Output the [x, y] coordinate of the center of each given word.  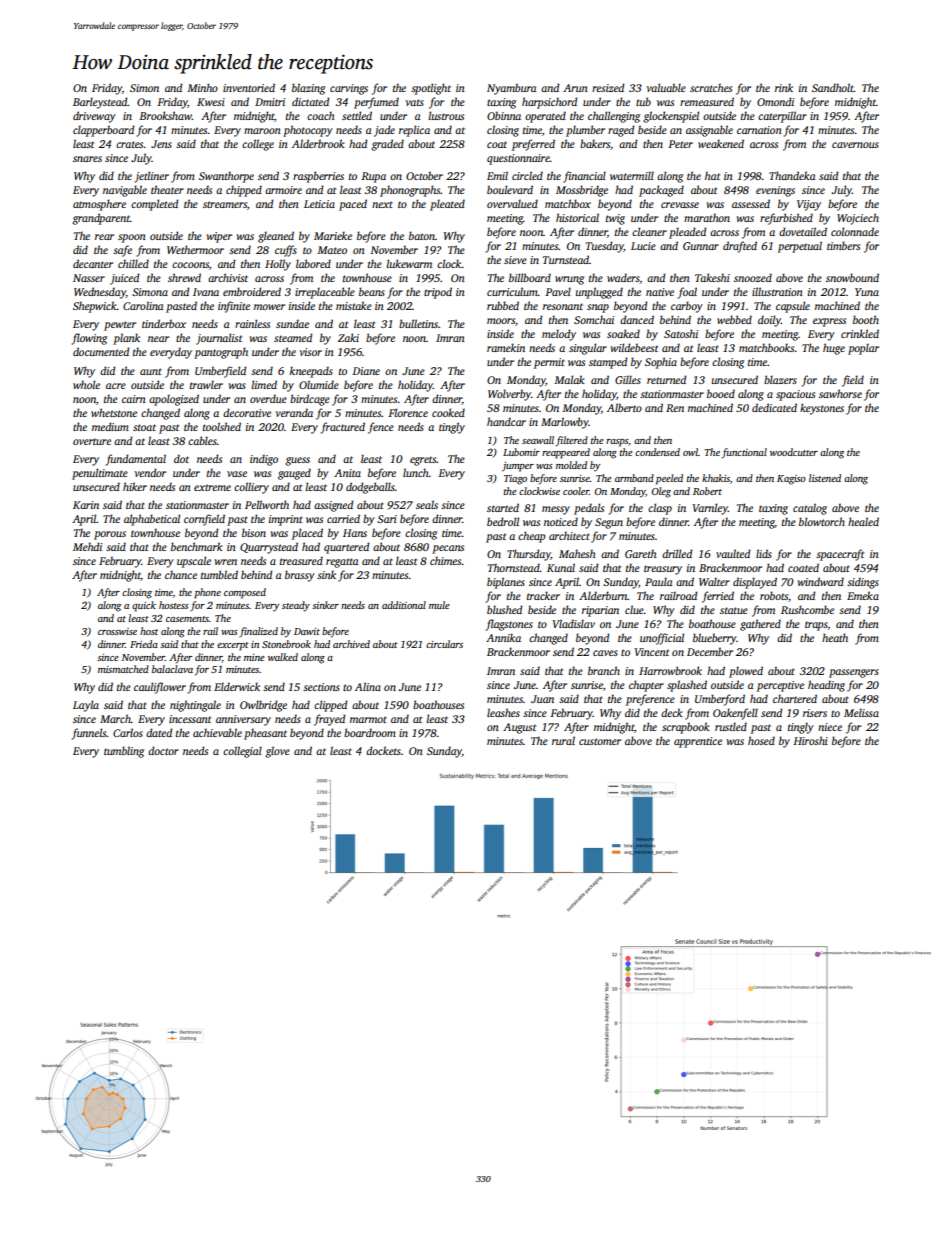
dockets [383, 750]
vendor [150, 472]
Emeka [863, 595]
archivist [228, 277]
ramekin [506, 347]
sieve [515, 260]
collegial [242, 752]
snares [87, 159]
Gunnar [701, 246]
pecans [448, 549]
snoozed [753, 277]
